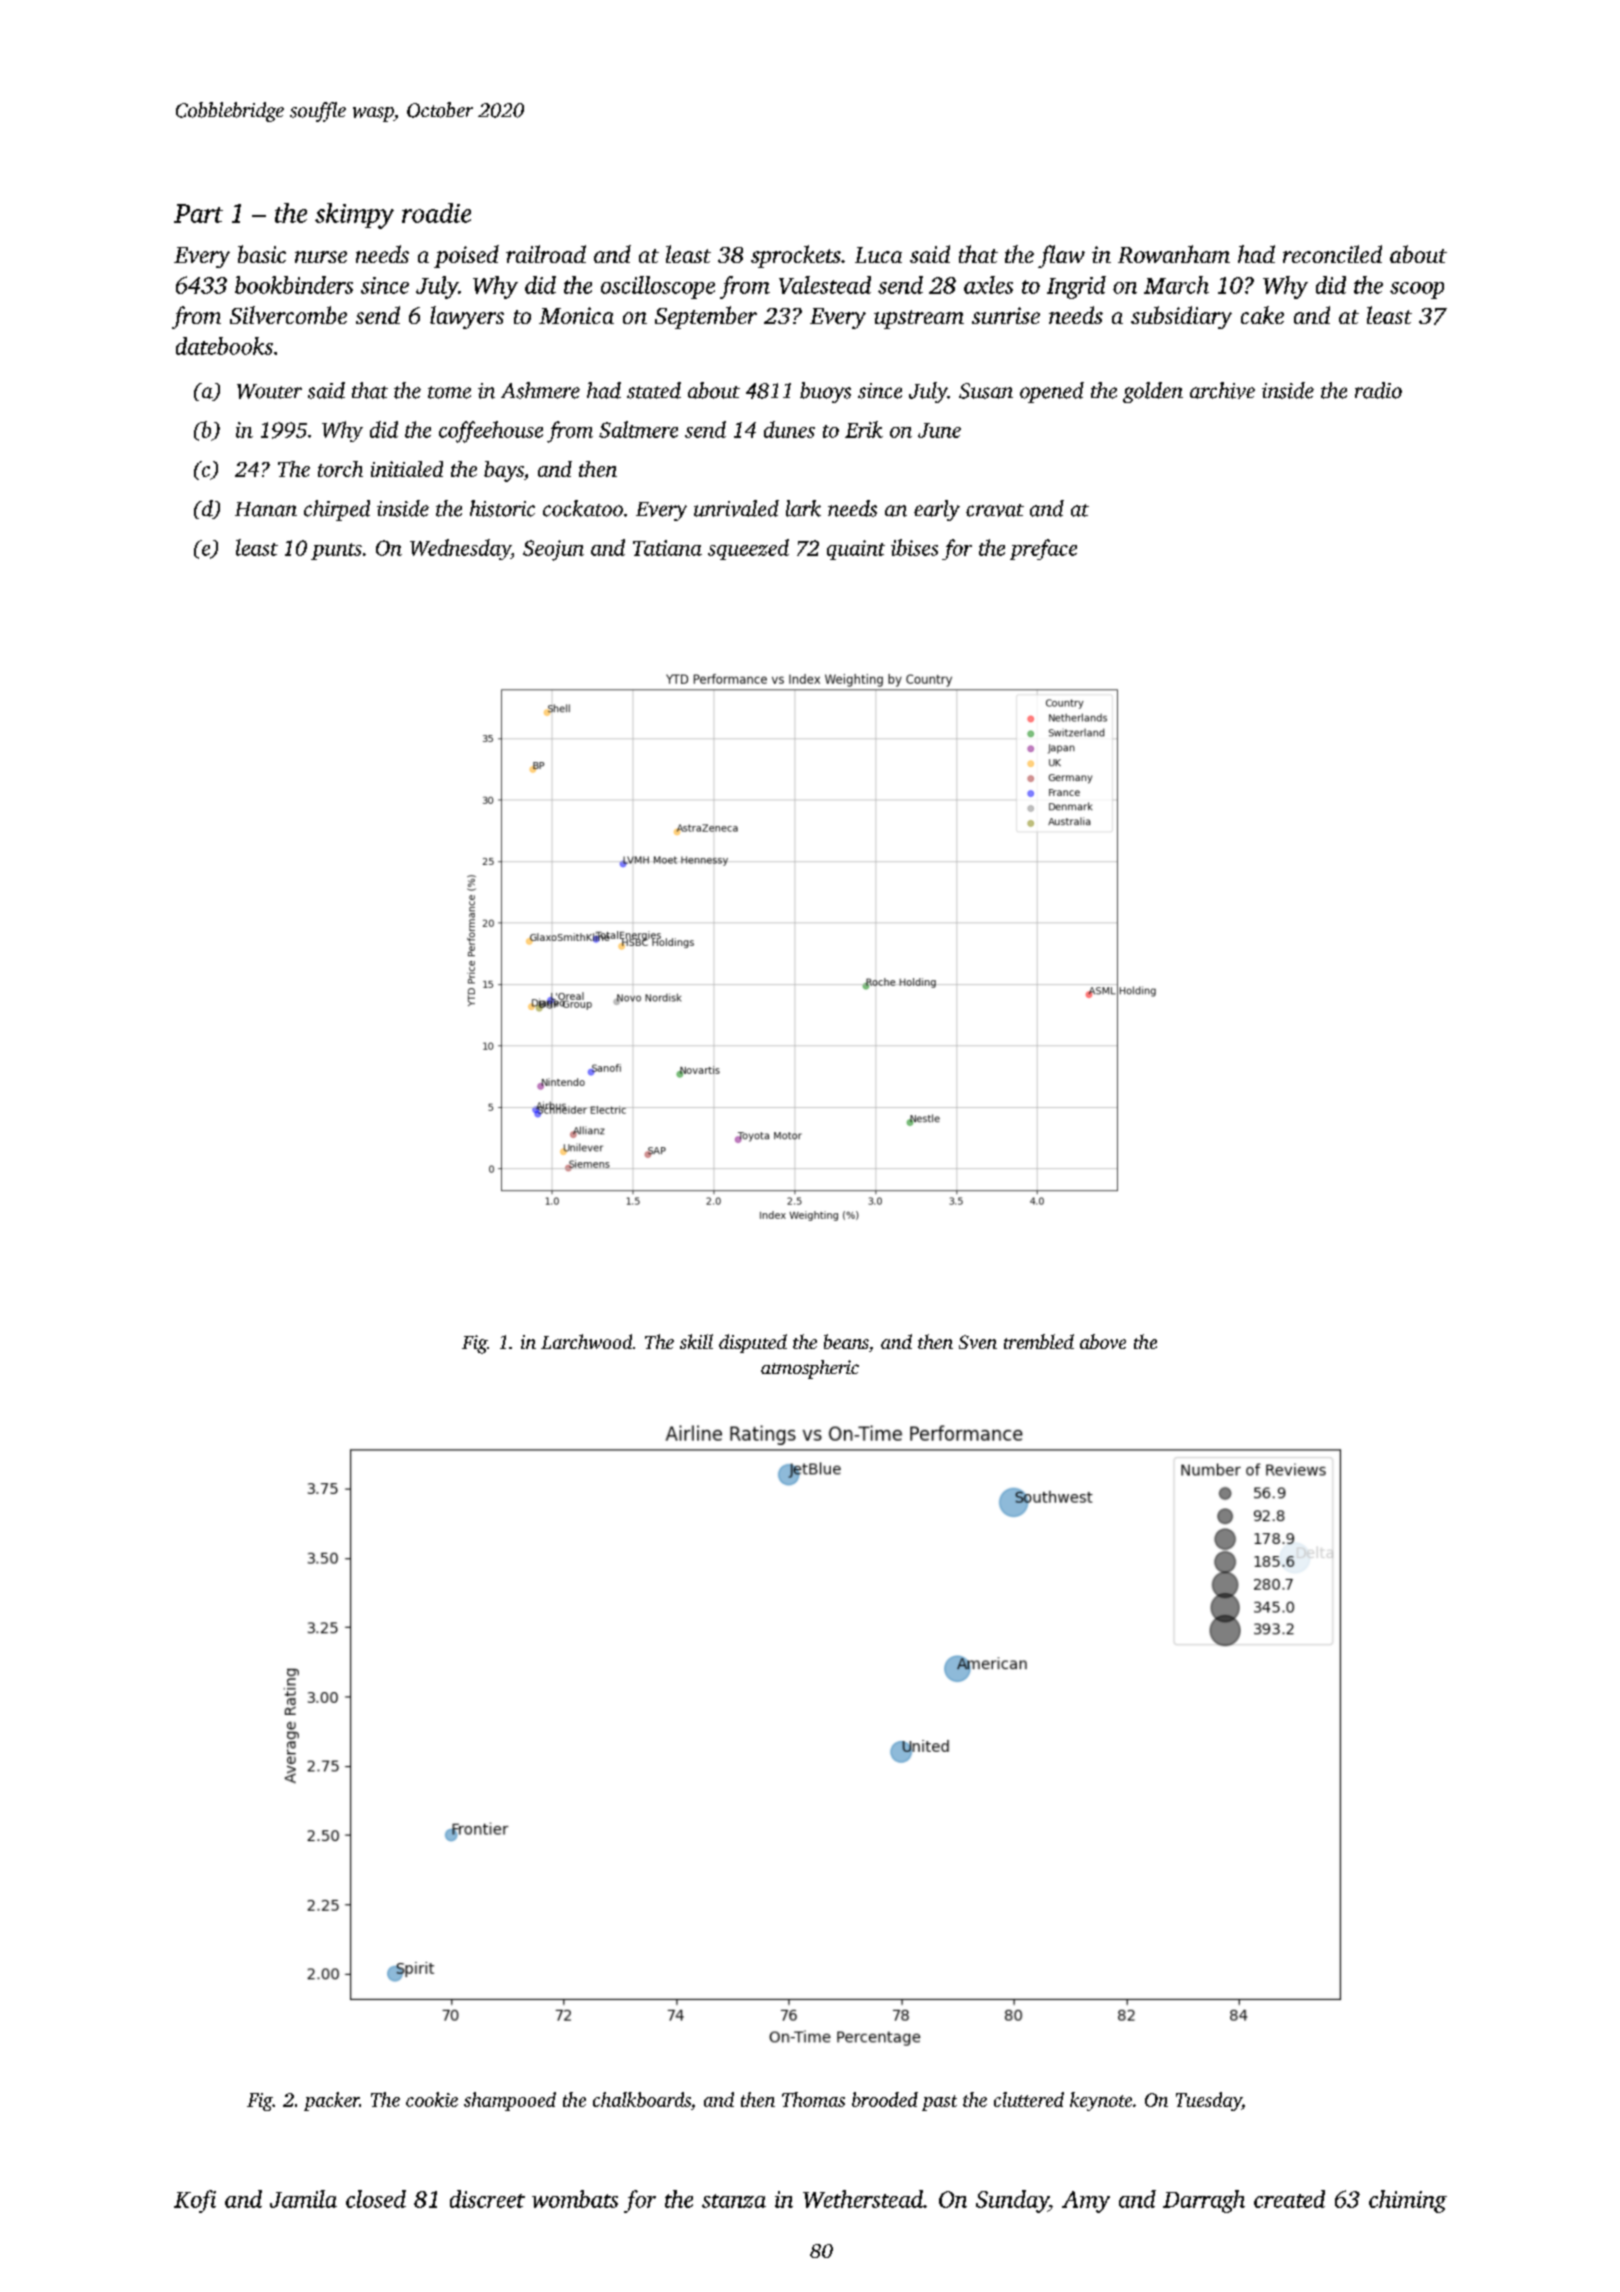  I want to click on beans, so click(846, 1341).
